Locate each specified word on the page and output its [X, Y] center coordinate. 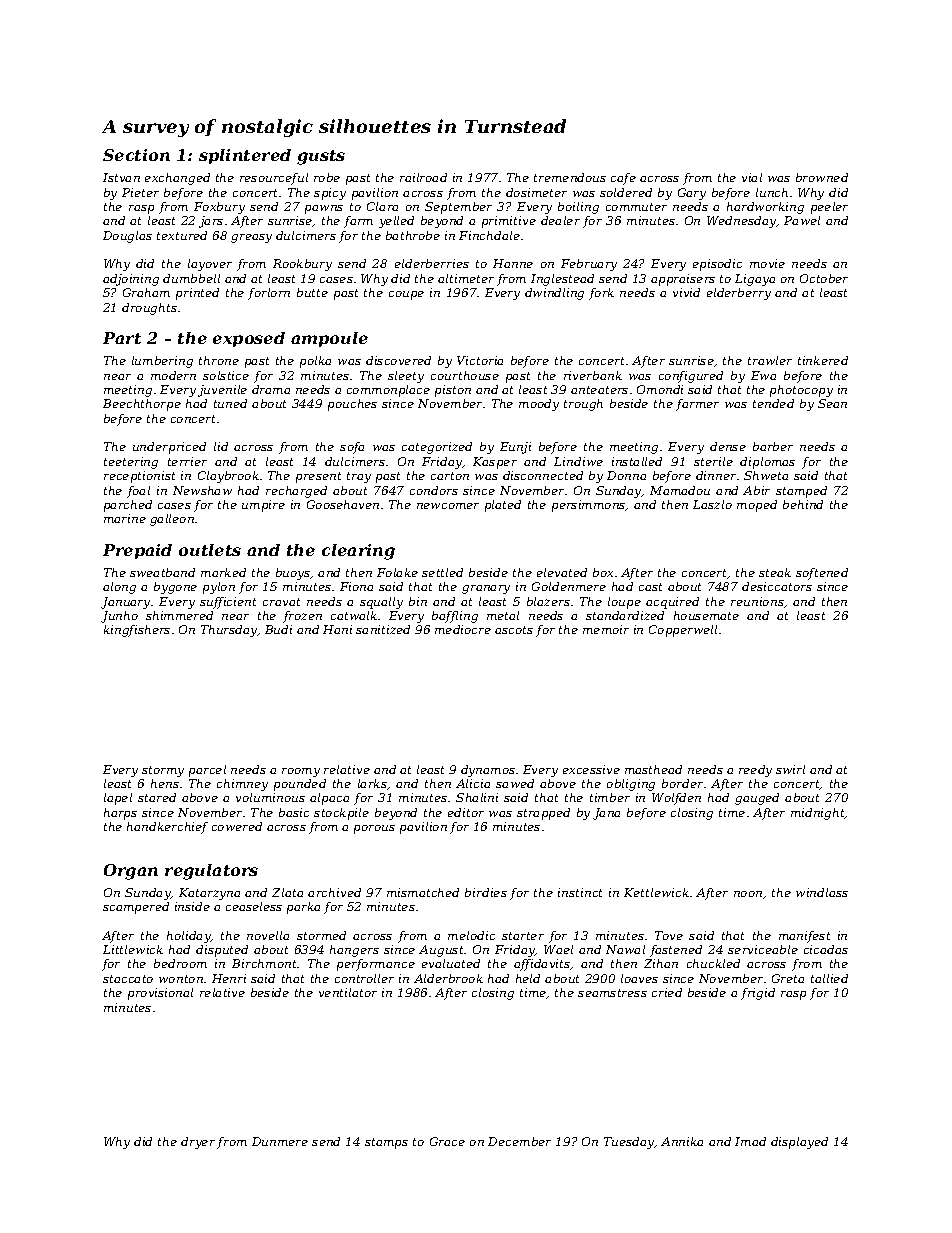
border [682, 783]
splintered [245, 156]
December [519, 1141]
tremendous [570, 177]
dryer [198, 1143]
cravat [281, 602]
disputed [222, 951]
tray [359, 477]
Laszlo [712, 504]
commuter [636, 207]
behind [803, 504]
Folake [397, 572]
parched [128, 506]
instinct [580, 892]
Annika [682, 1141]
